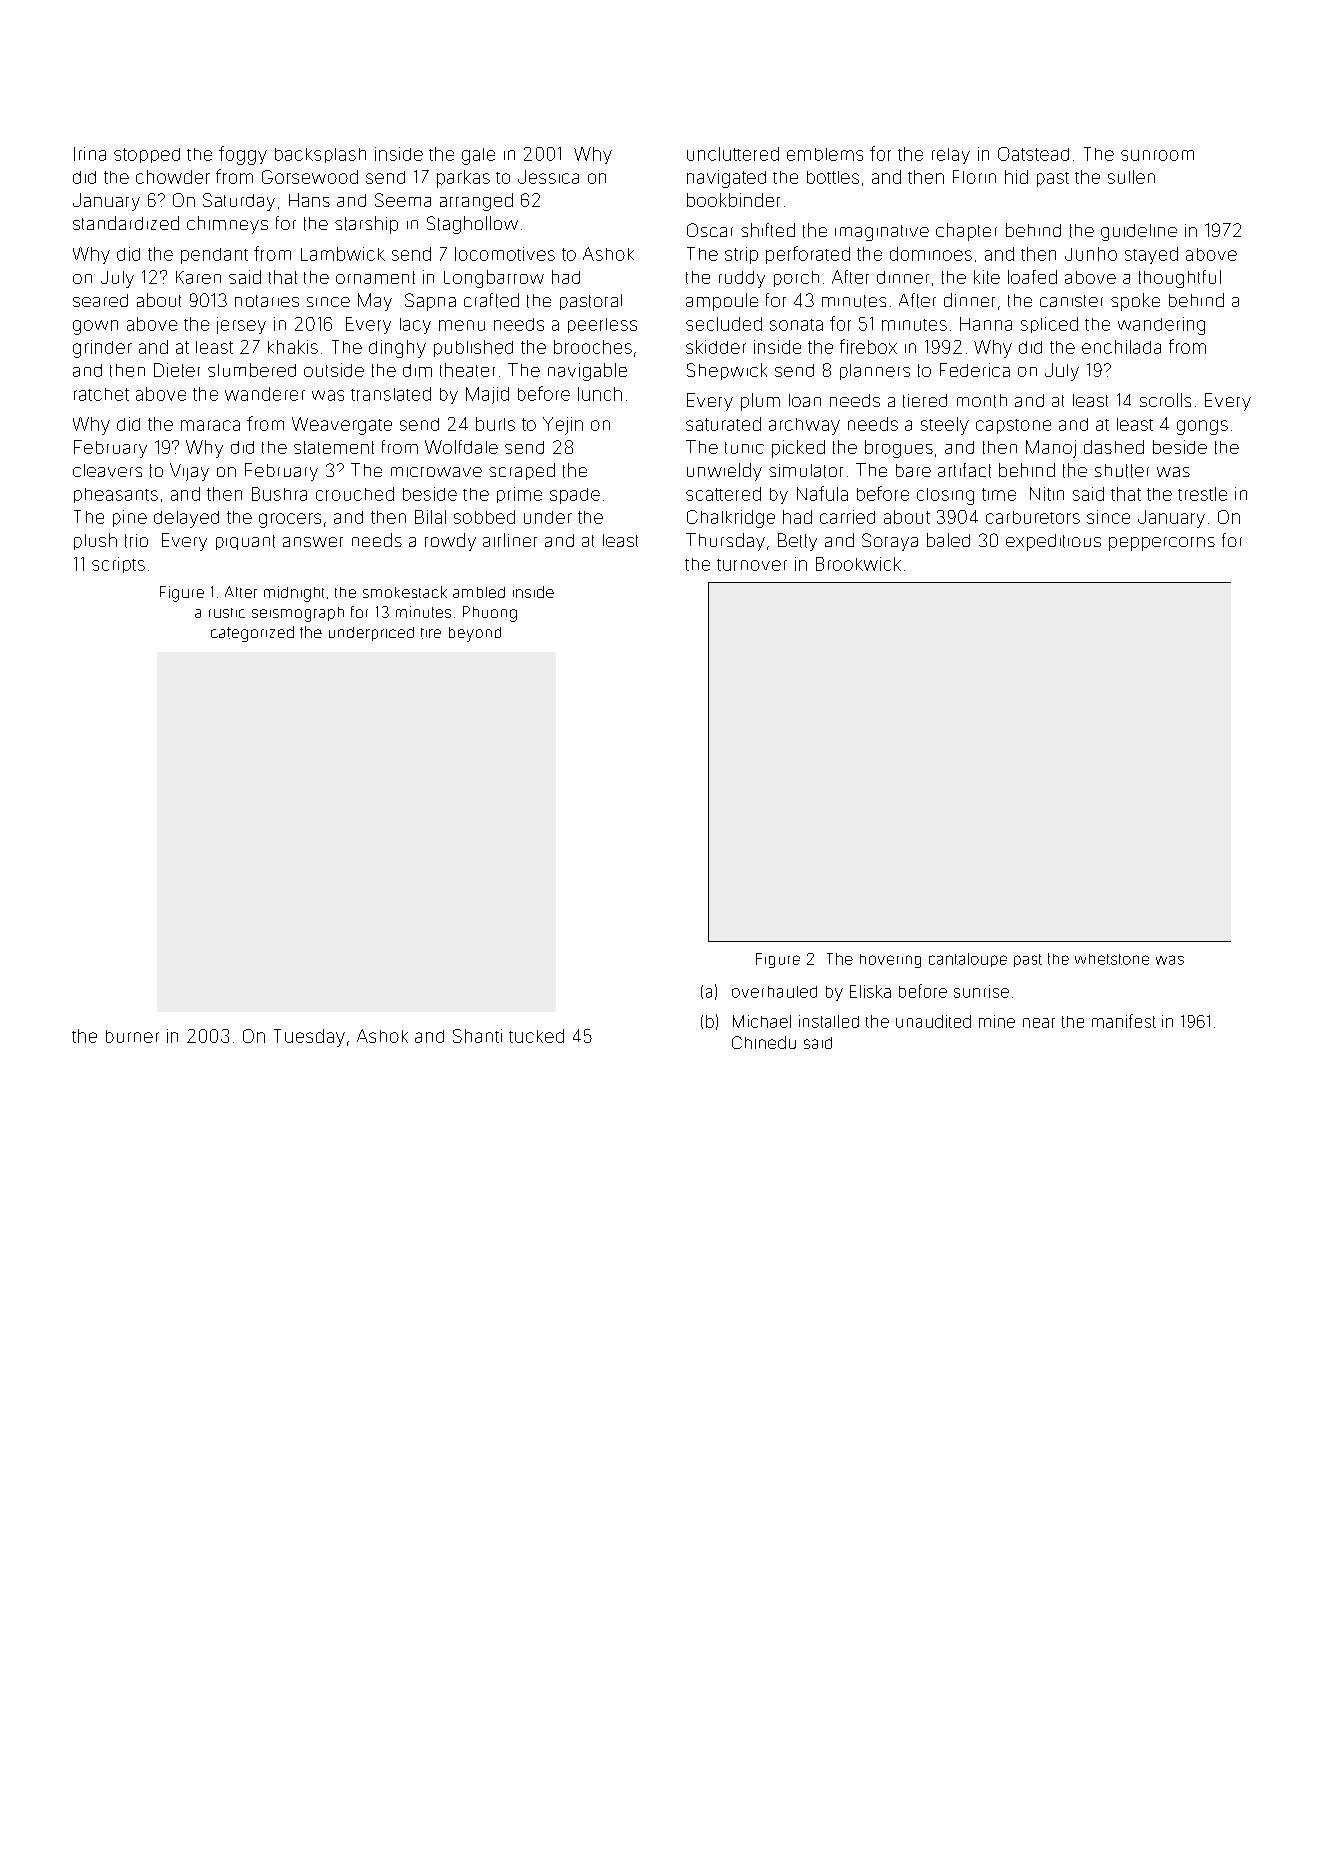 This document has height=1876, width=1326. I want to click on Tuesday, so click(309, 1038).
